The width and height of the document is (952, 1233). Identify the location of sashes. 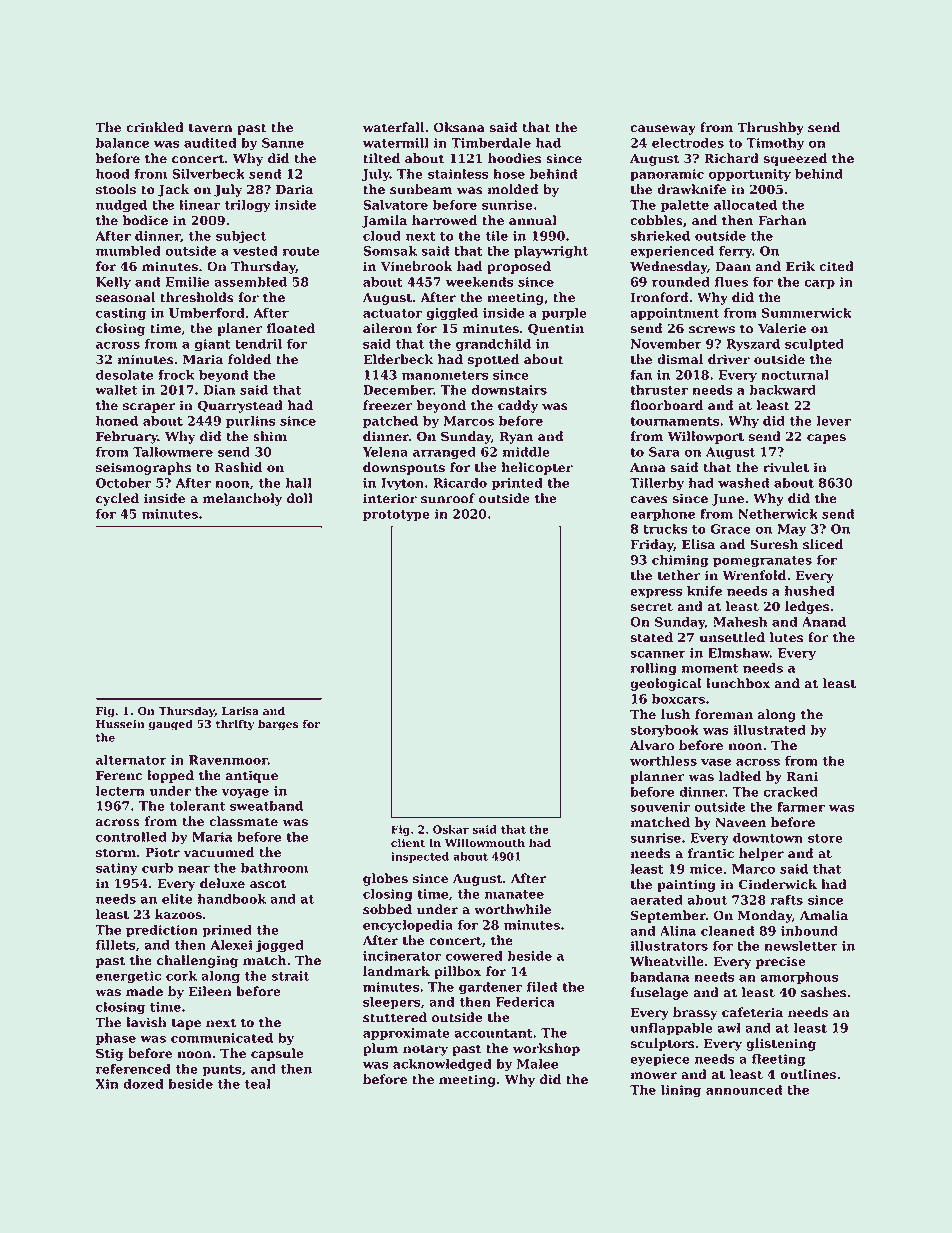
(823, 992).
